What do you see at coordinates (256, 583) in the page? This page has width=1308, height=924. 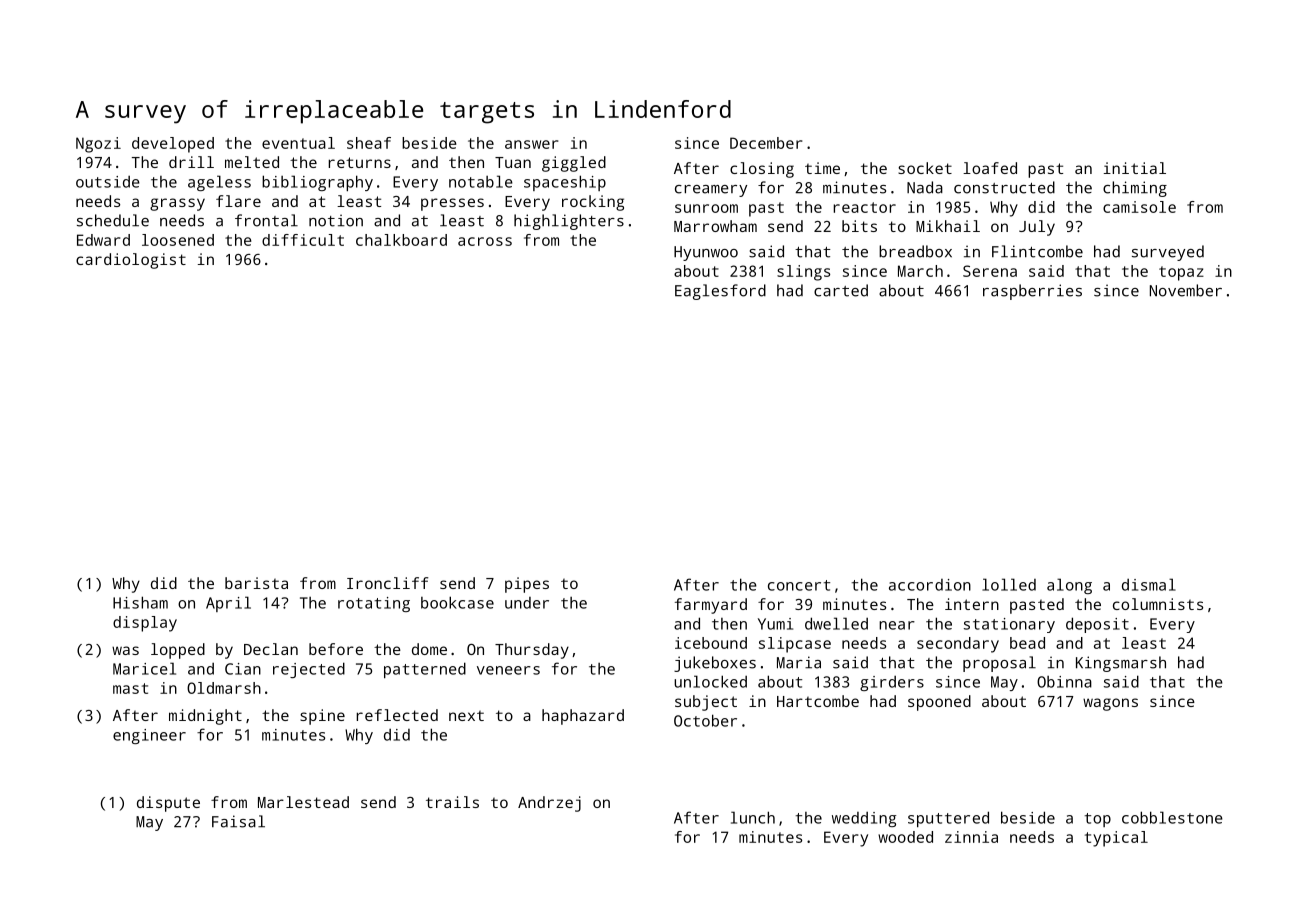 I see `barista` at bounding box center [256, 583].
